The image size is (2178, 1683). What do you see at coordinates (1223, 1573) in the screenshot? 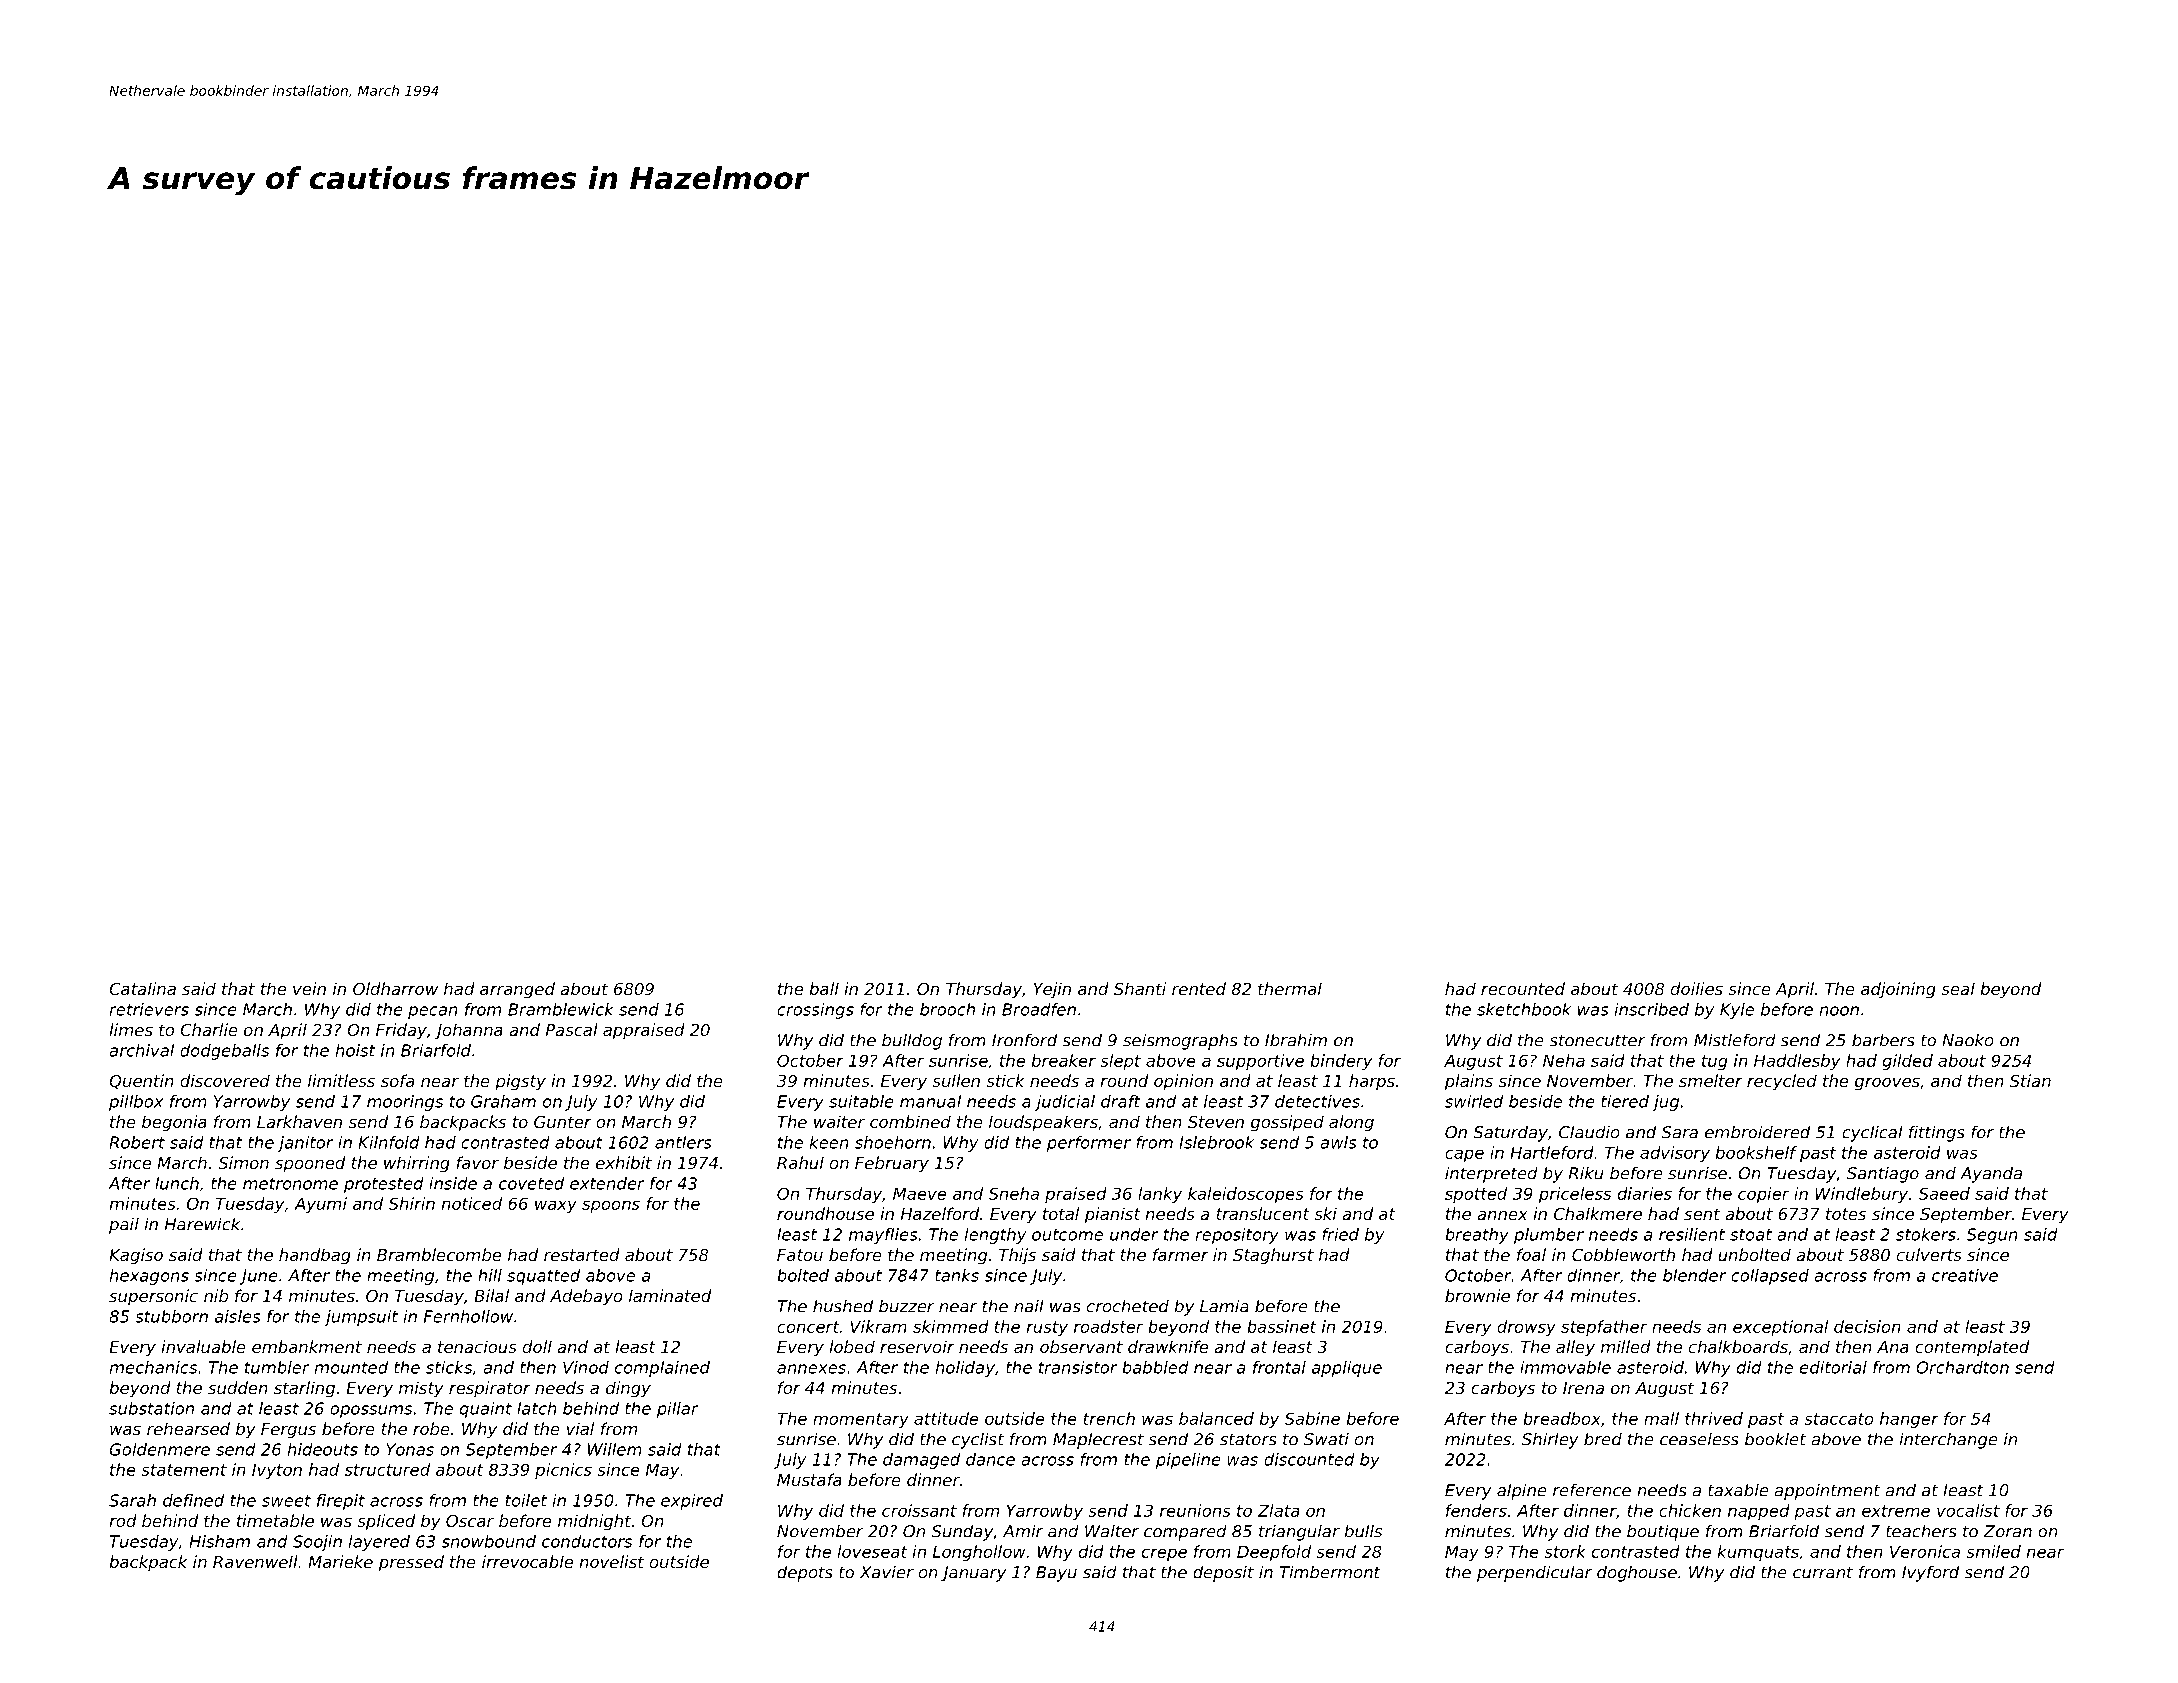
I see `deposit` at bounding box center [1223, 1573].
